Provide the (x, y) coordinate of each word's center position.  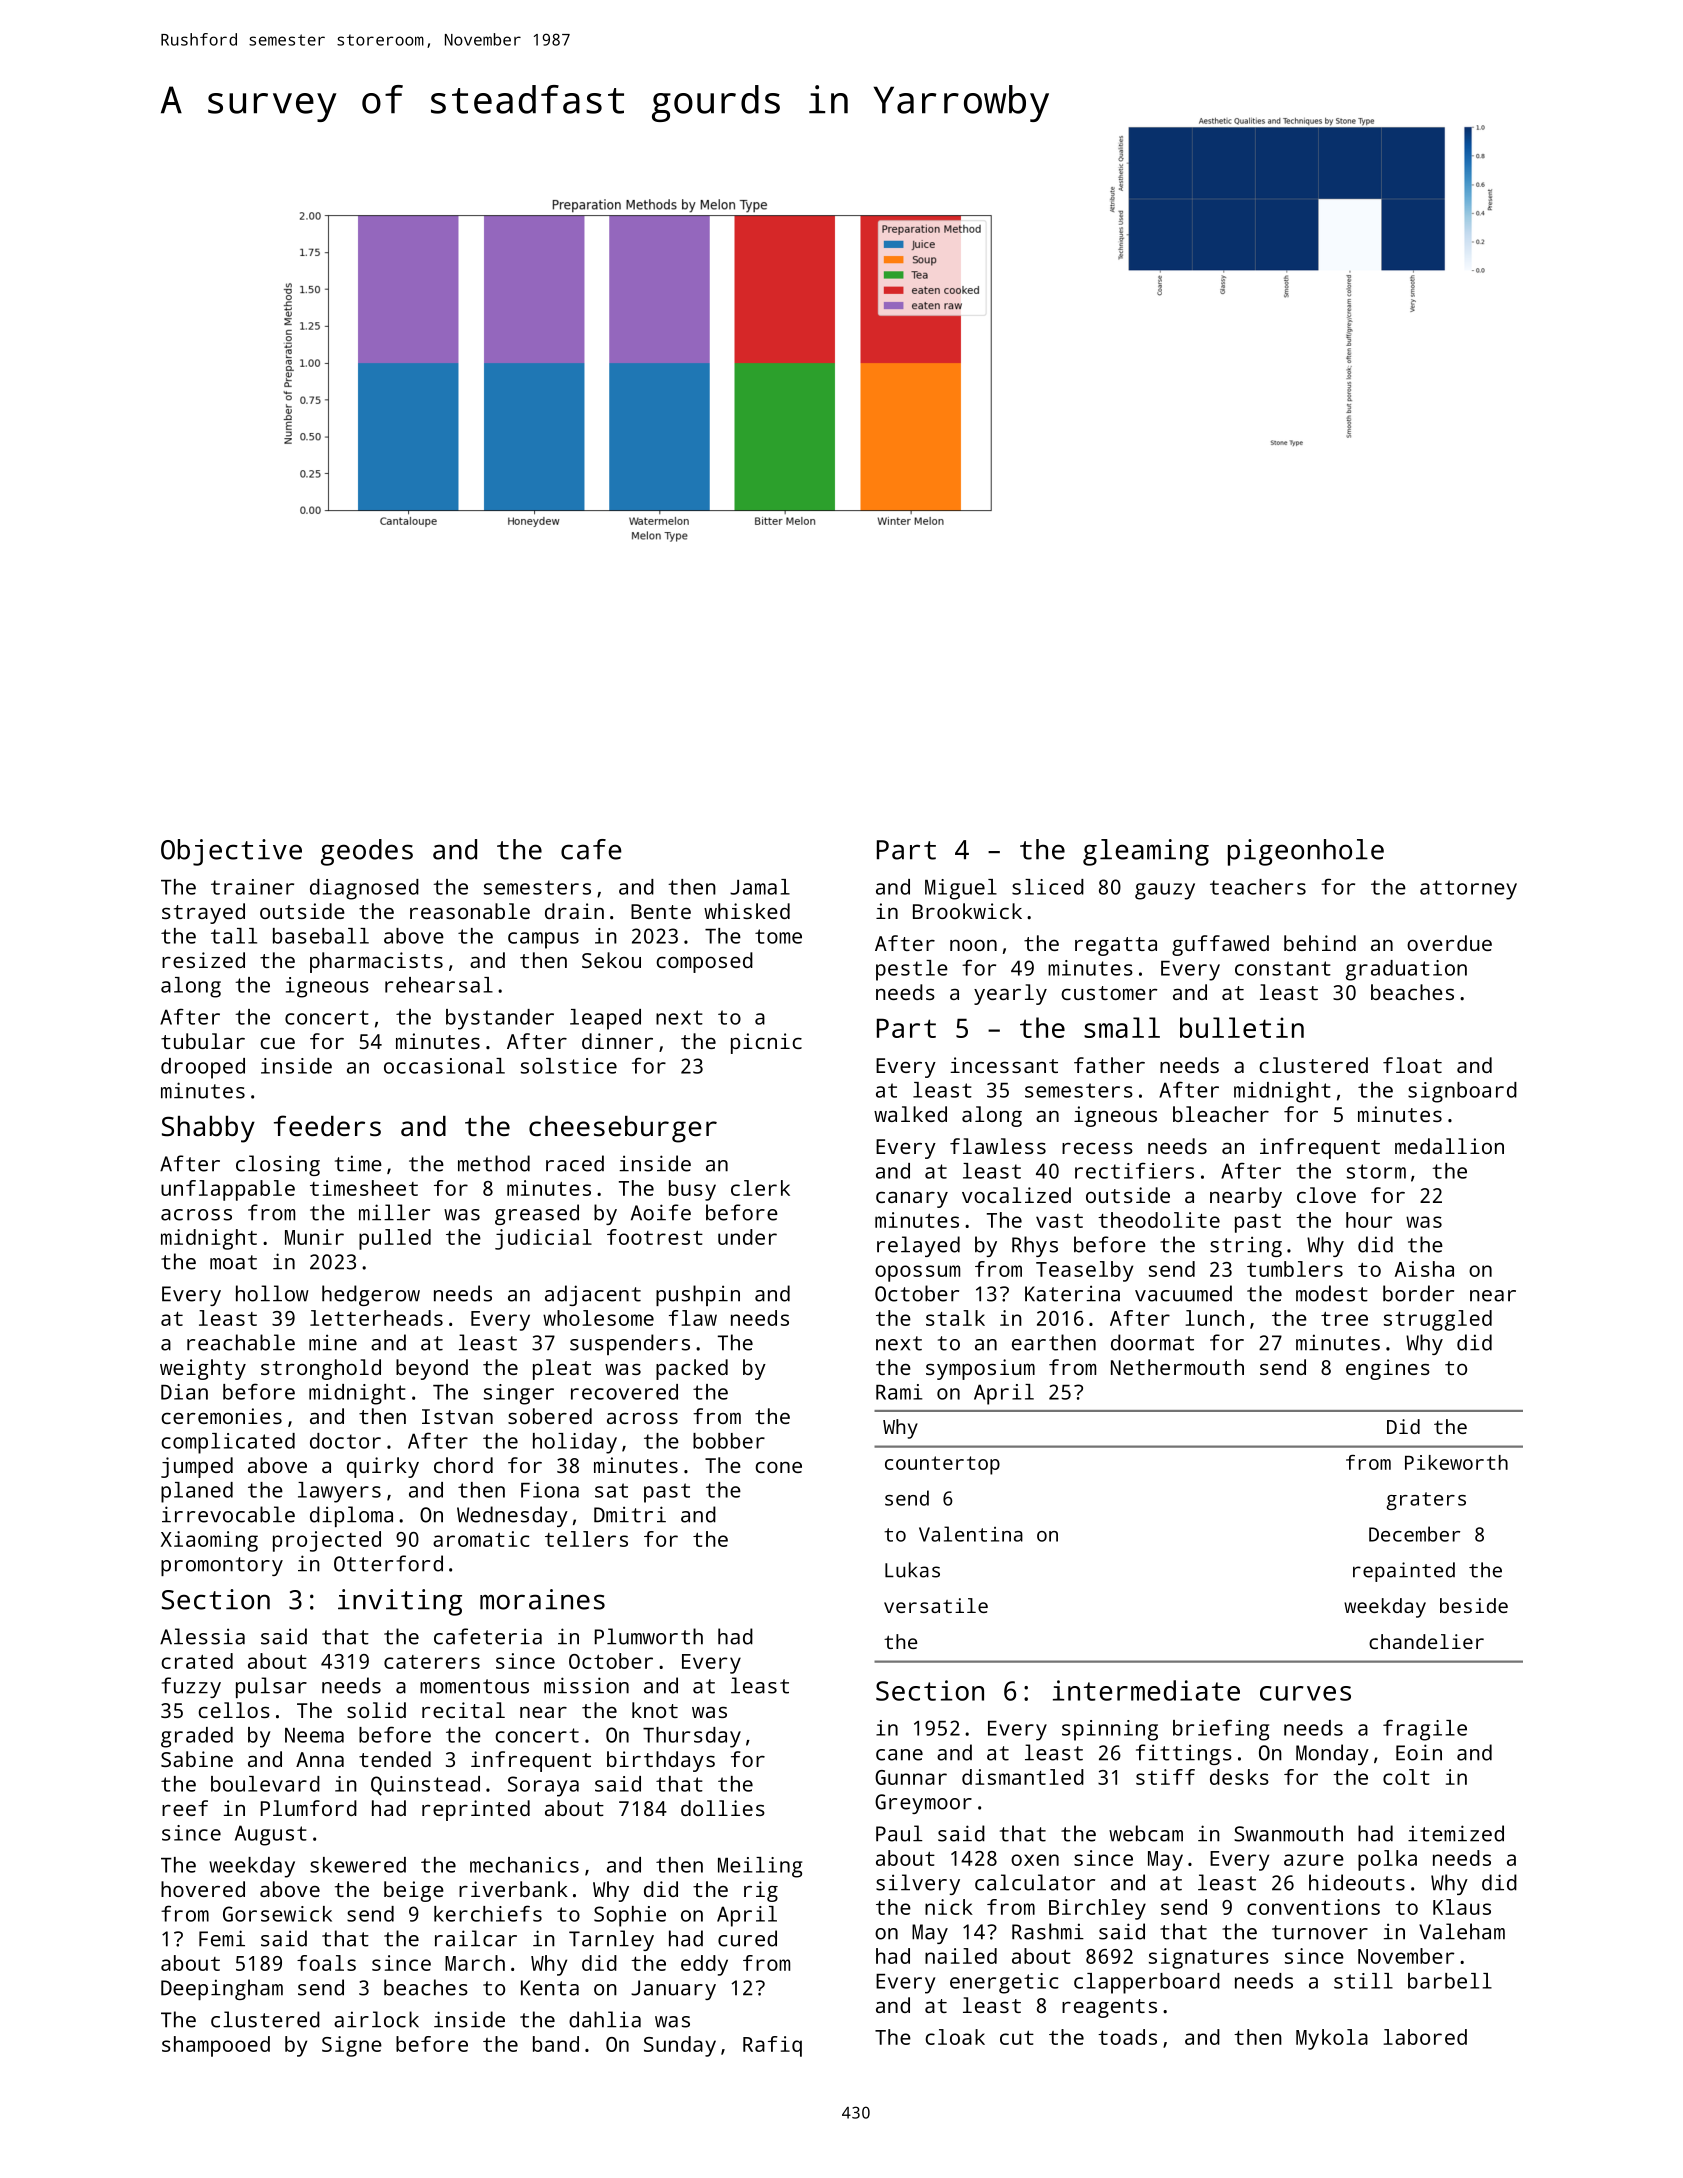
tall (234, 936)
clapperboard (1147, 1983)
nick (949, 1907)
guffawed (1220, 945)
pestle (912, 970)
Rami (899, 1392)
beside (1474, 1605)
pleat (562, 1369)
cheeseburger (623, 1129)
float (1412, 1065)
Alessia (202, 1636)
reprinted (476, 1810)
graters (1426, 1501)
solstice (569, 1066)
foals (326, 1963)
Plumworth (649, 1636)
